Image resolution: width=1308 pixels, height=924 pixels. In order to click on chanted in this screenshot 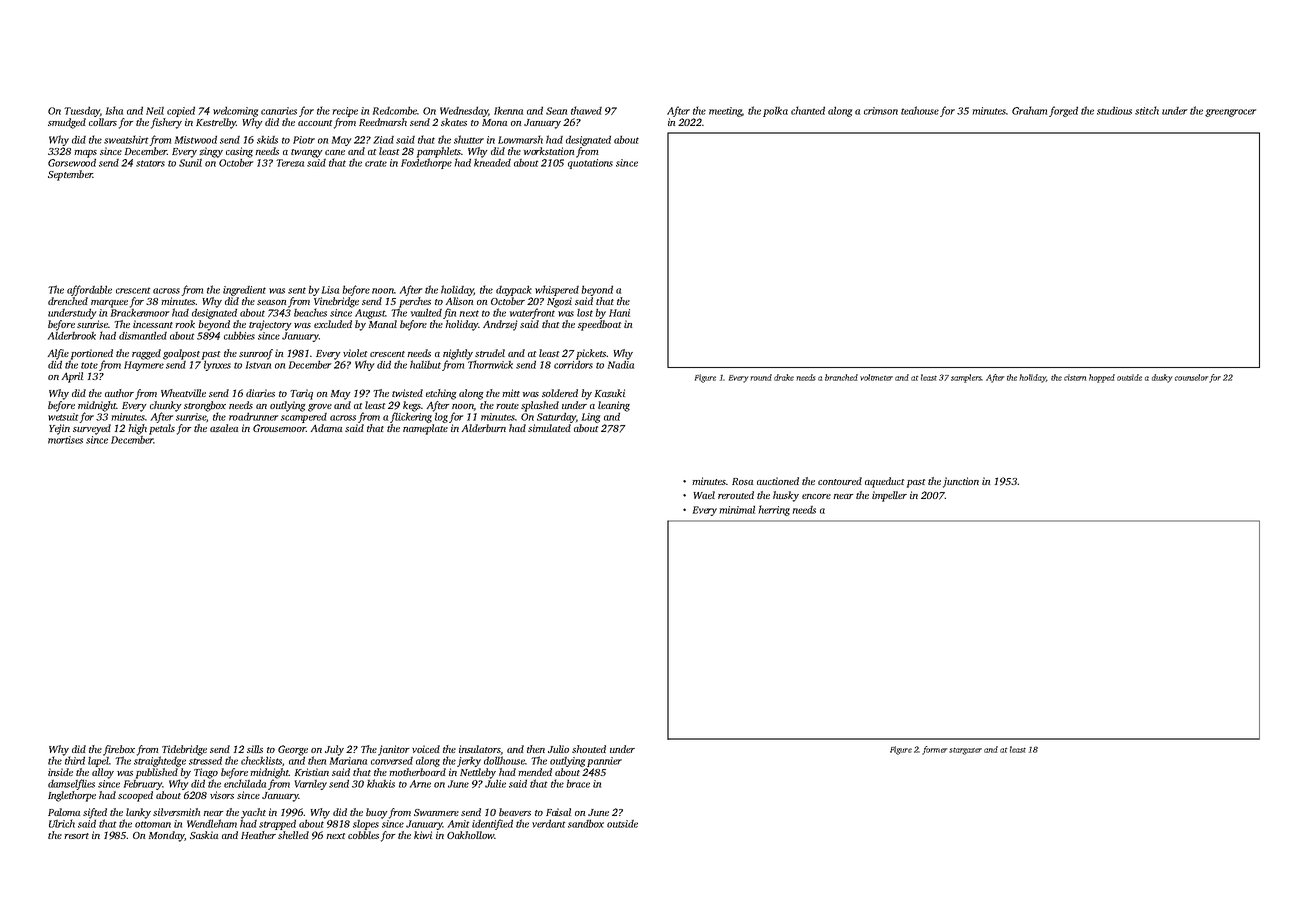, I will do `click(808, 110)`.
